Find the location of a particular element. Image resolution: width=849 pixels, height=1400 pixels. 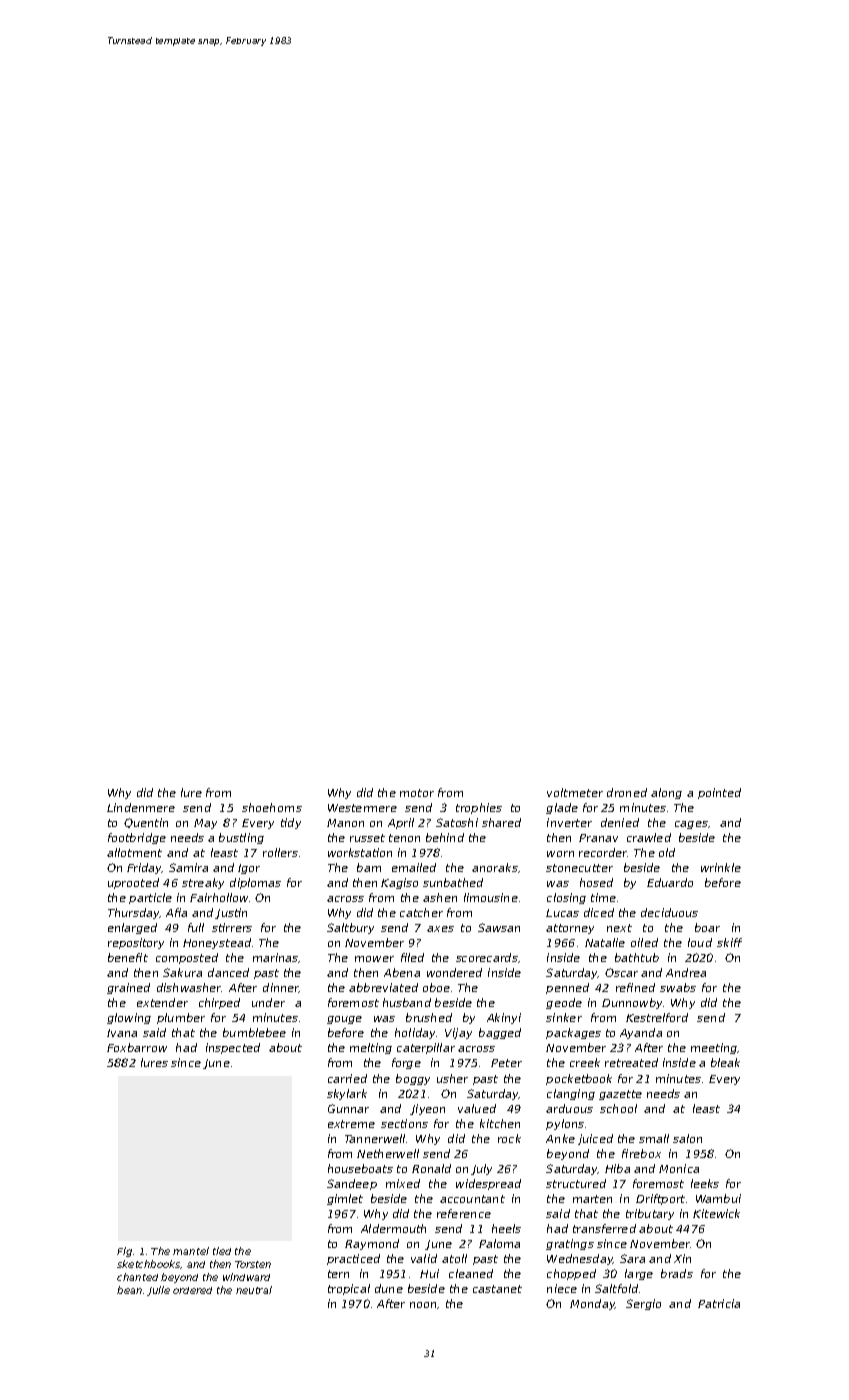

sunbathed is located at coordinates (453, 882).
